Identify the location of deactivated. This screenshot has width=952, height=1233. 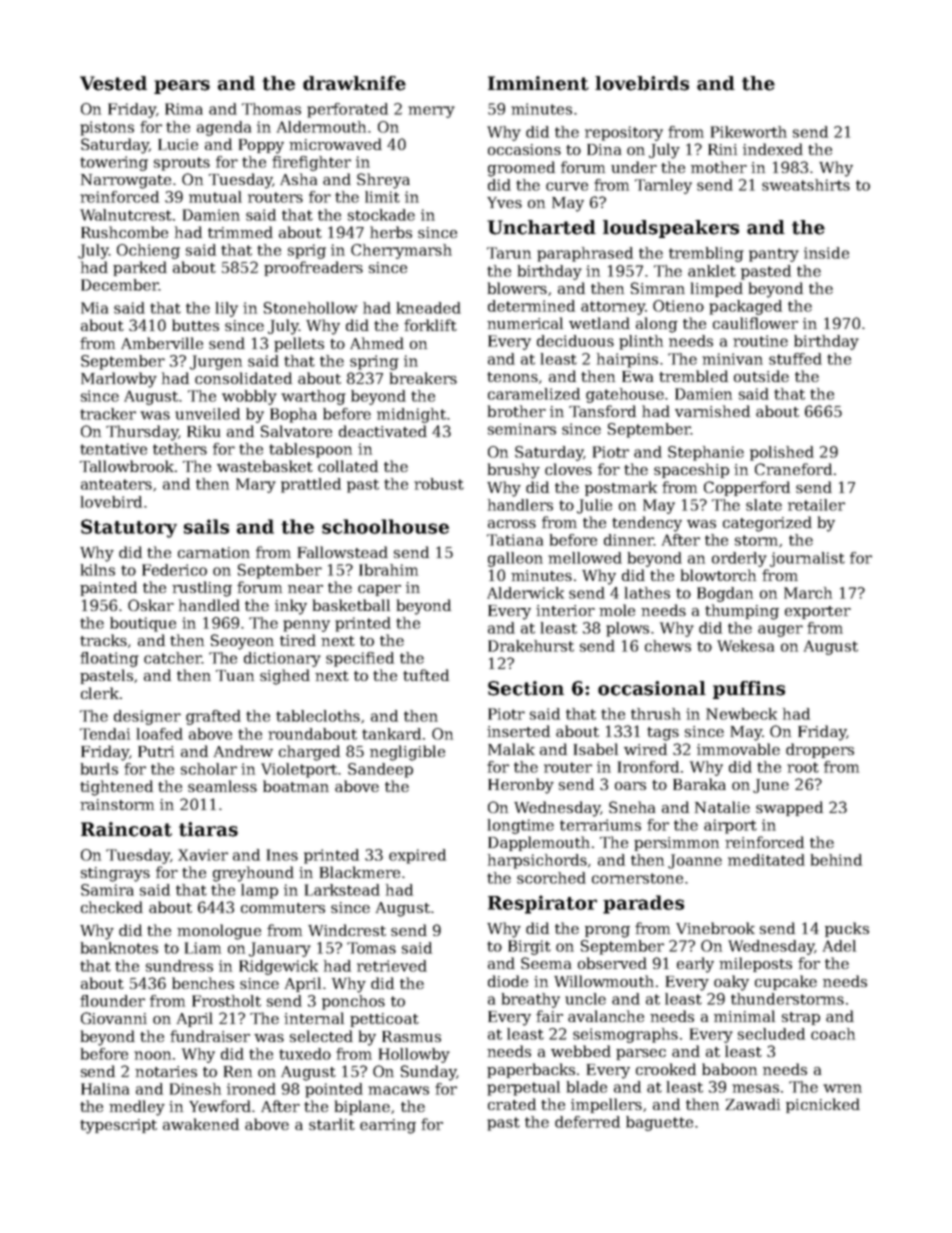
(383, 431).
